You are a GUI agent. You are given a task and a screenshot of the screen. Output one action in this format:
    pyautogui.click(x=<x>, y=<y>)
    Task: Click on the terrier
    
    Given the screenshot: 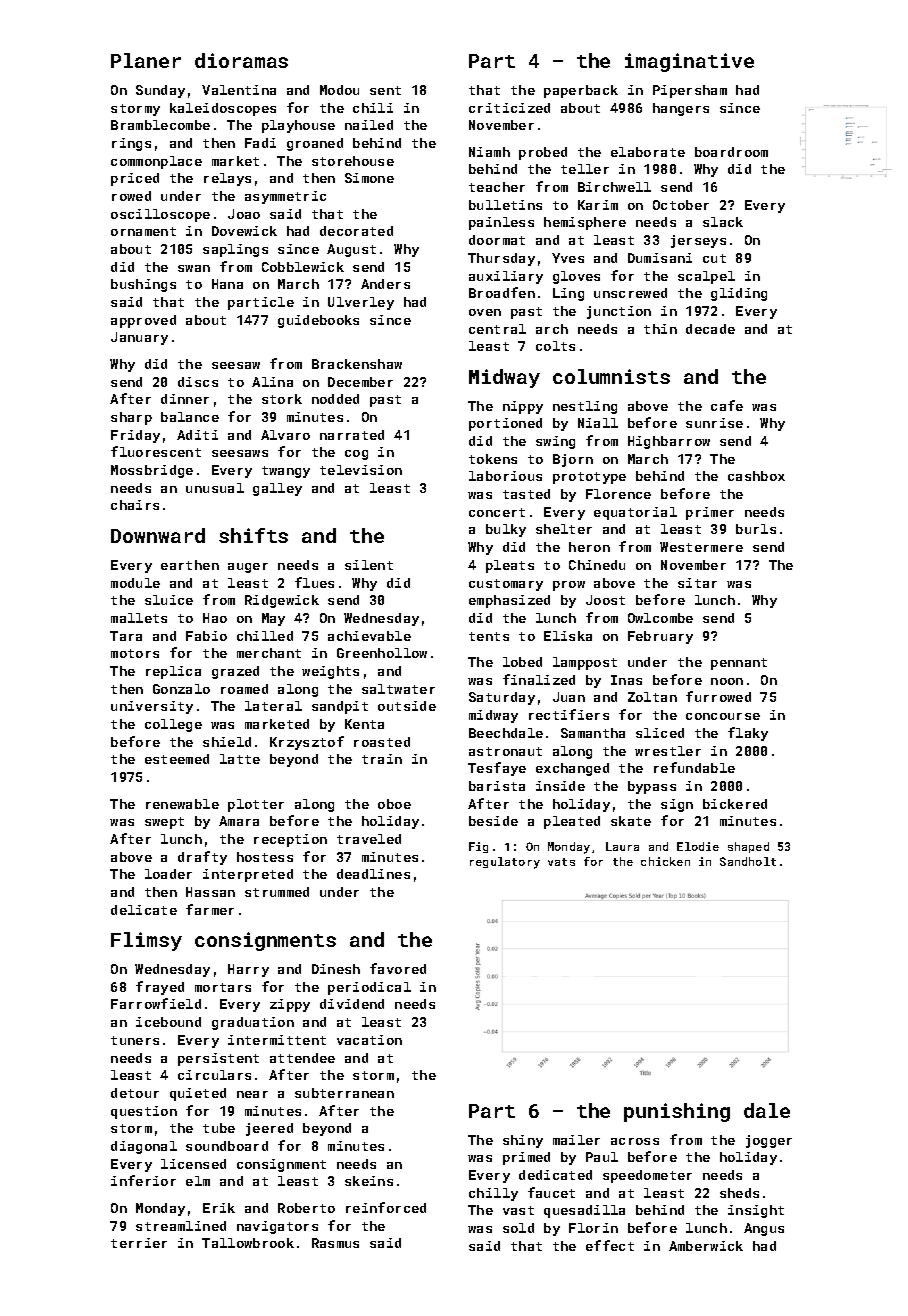 What is the action you would take?
    pyautogui.click(x=139, y=1243)
